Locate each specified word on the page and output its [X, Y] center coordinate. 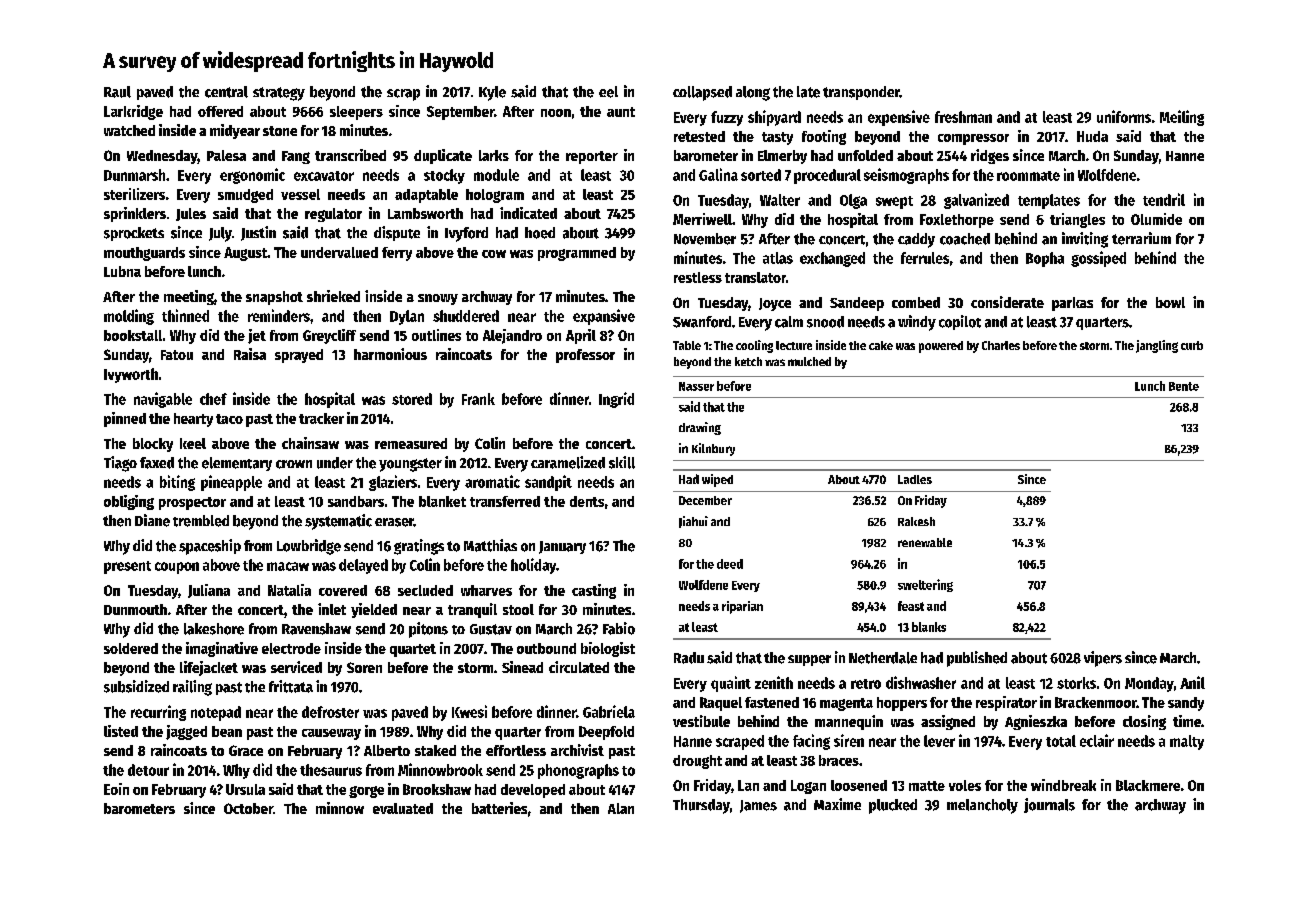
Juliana [209, 591]
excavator [324, 176]
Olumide [1156, 219]
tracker [321, 418]
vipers [1103, 659]
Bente [1184, 386]
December [705, 500]
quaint [731, 684]
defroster [330, 712]
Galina [718, 174]
